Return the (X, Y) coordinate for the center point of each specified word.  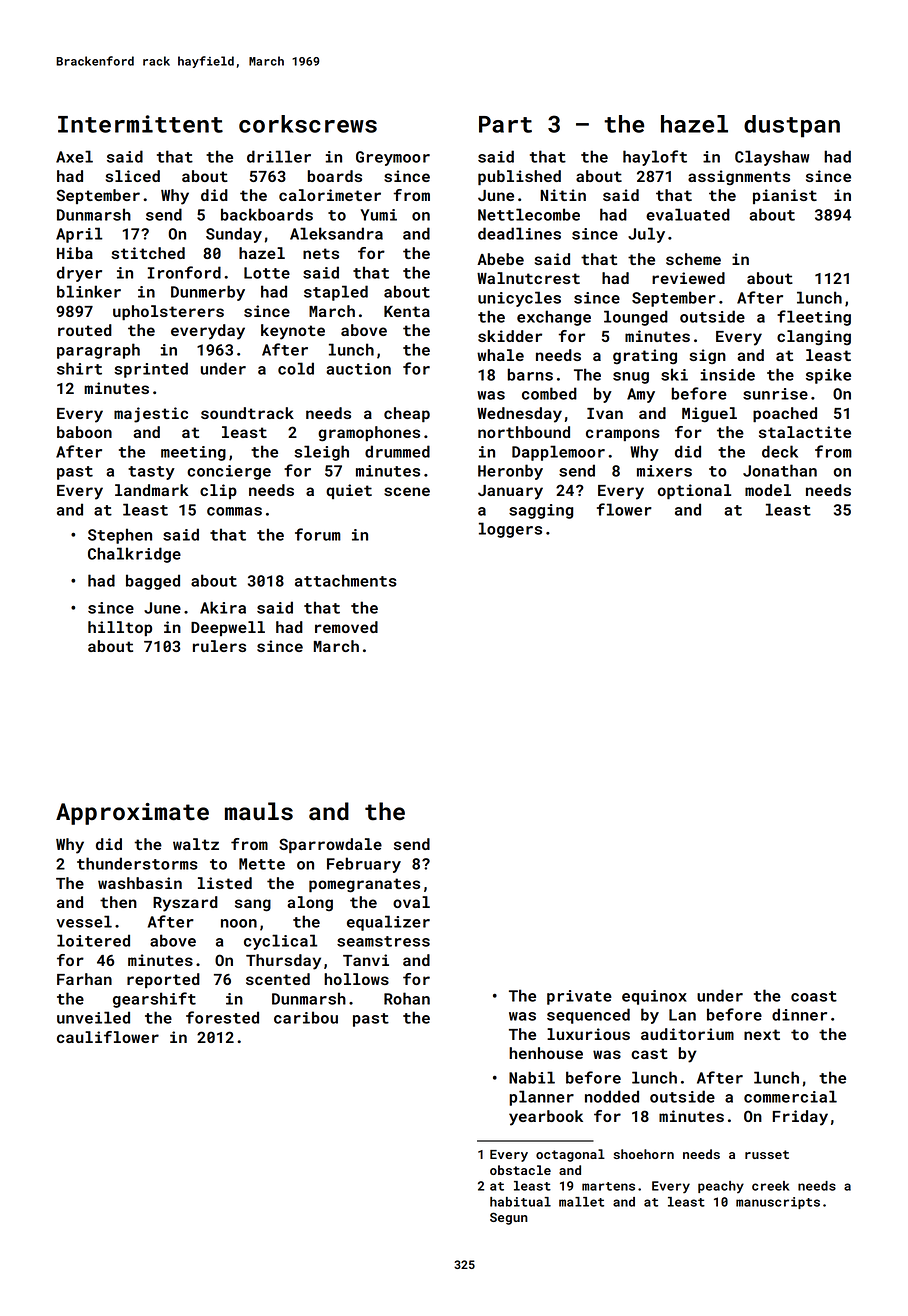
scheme (693, 259)
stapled (336, 293)
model (768, 490)
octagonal (570, 1155)
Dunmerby (208, 293)
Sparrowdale (330, 845)
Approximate (132, 814)
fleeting (814, 318)
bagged (153, 582)
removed (346, 627)
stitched (148, 253)
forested (222, 1017)
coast (814, 996)
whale (500, 355)
